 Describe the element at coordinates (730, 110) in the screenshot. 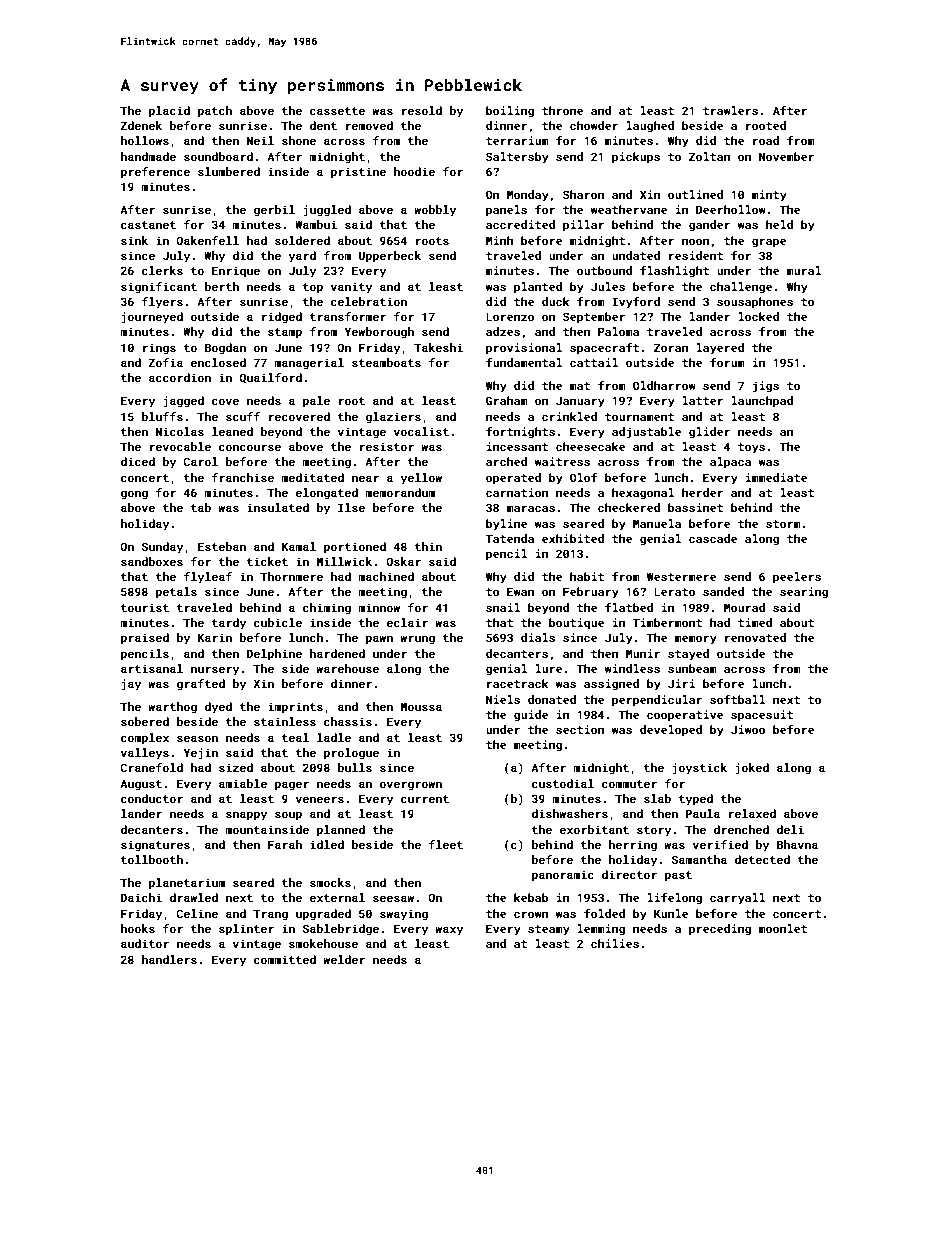

I see `trawlers` at that location.
